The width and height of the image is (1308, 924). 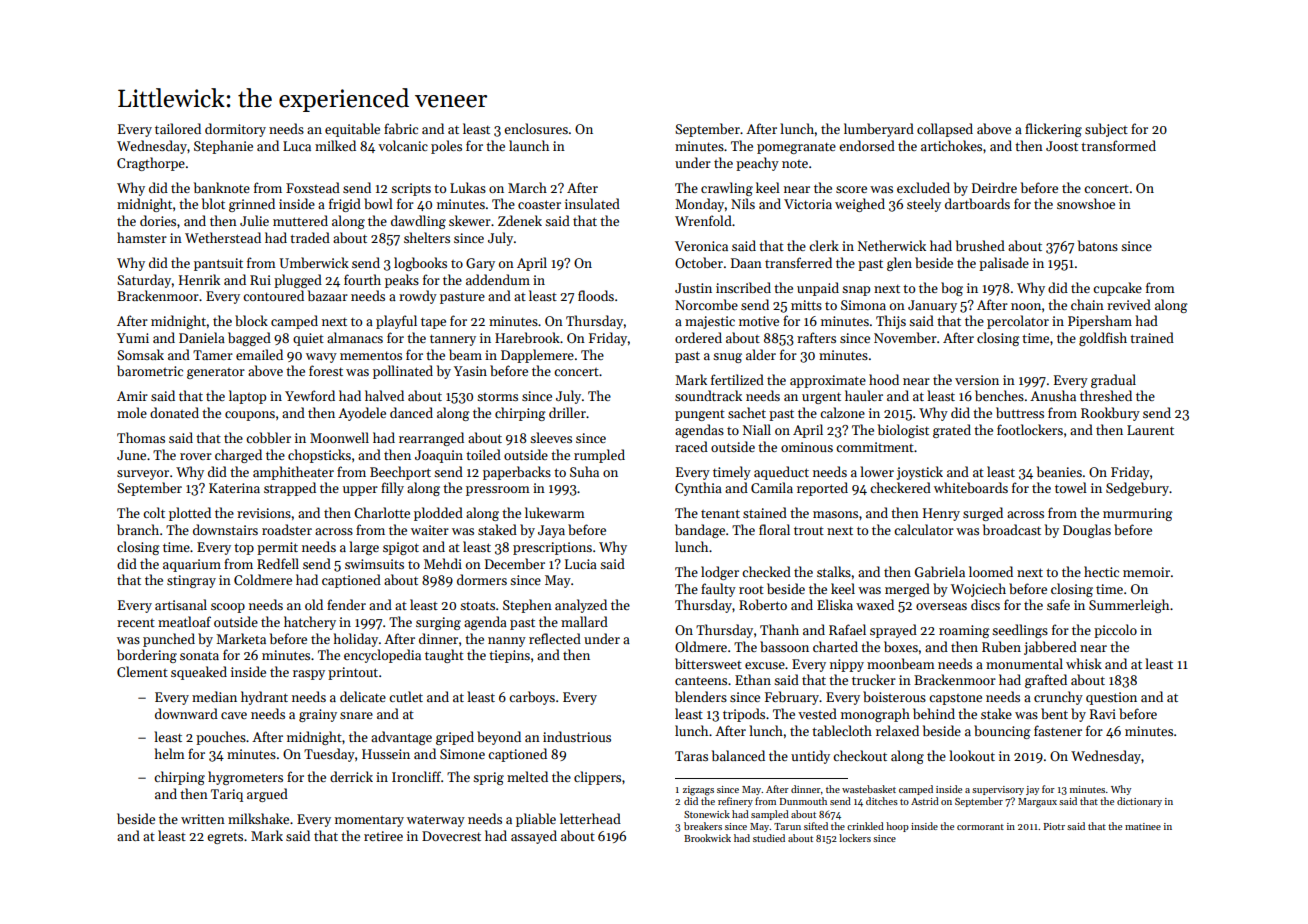 What do you see at coordinates (584, 621) in the image?
I see `mallard` at bounding box center [584, 621].
